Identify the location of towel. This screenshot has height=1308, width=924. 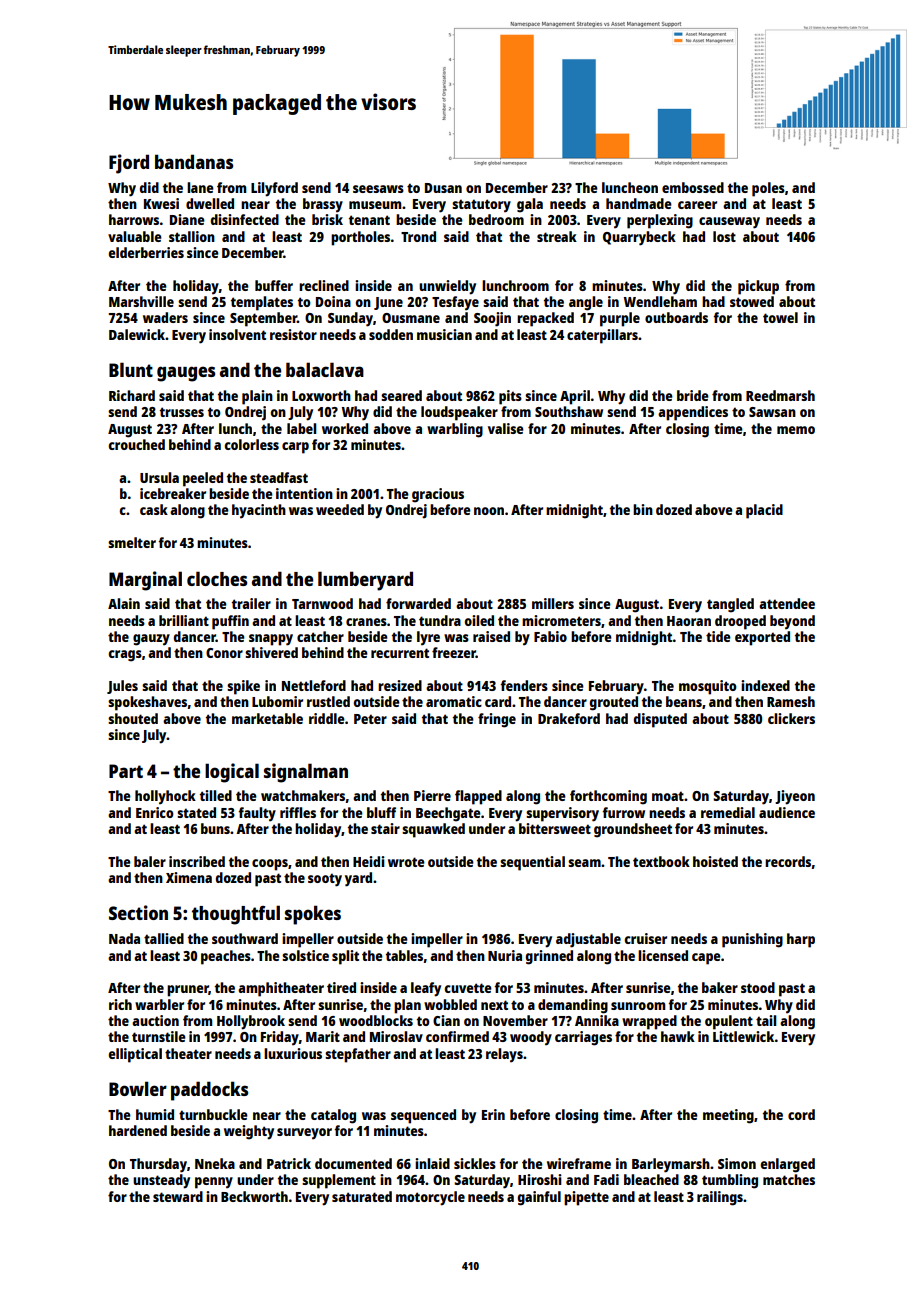
(780, 317).
